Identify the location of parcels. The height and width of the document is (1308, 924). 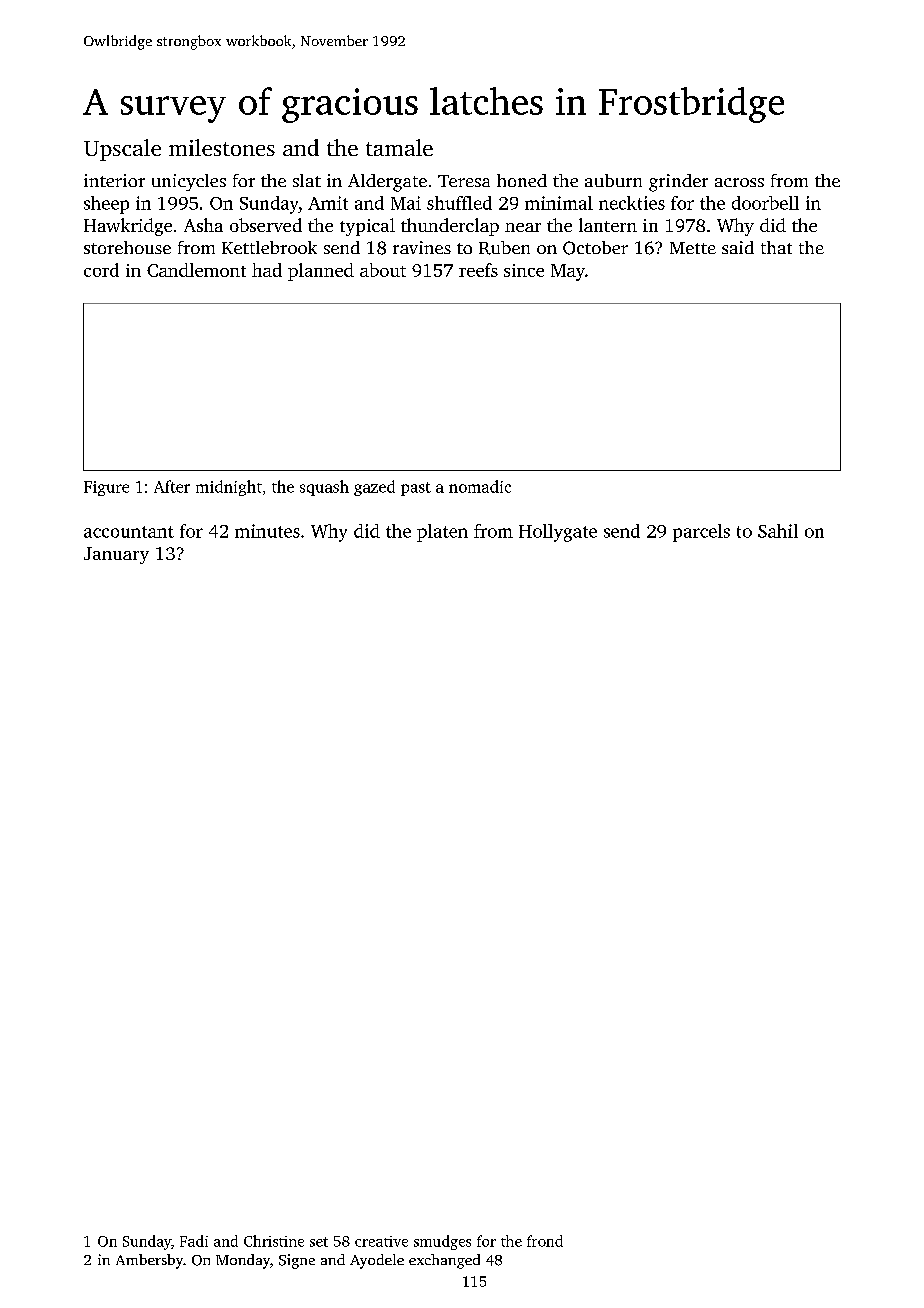
(701, 533).
